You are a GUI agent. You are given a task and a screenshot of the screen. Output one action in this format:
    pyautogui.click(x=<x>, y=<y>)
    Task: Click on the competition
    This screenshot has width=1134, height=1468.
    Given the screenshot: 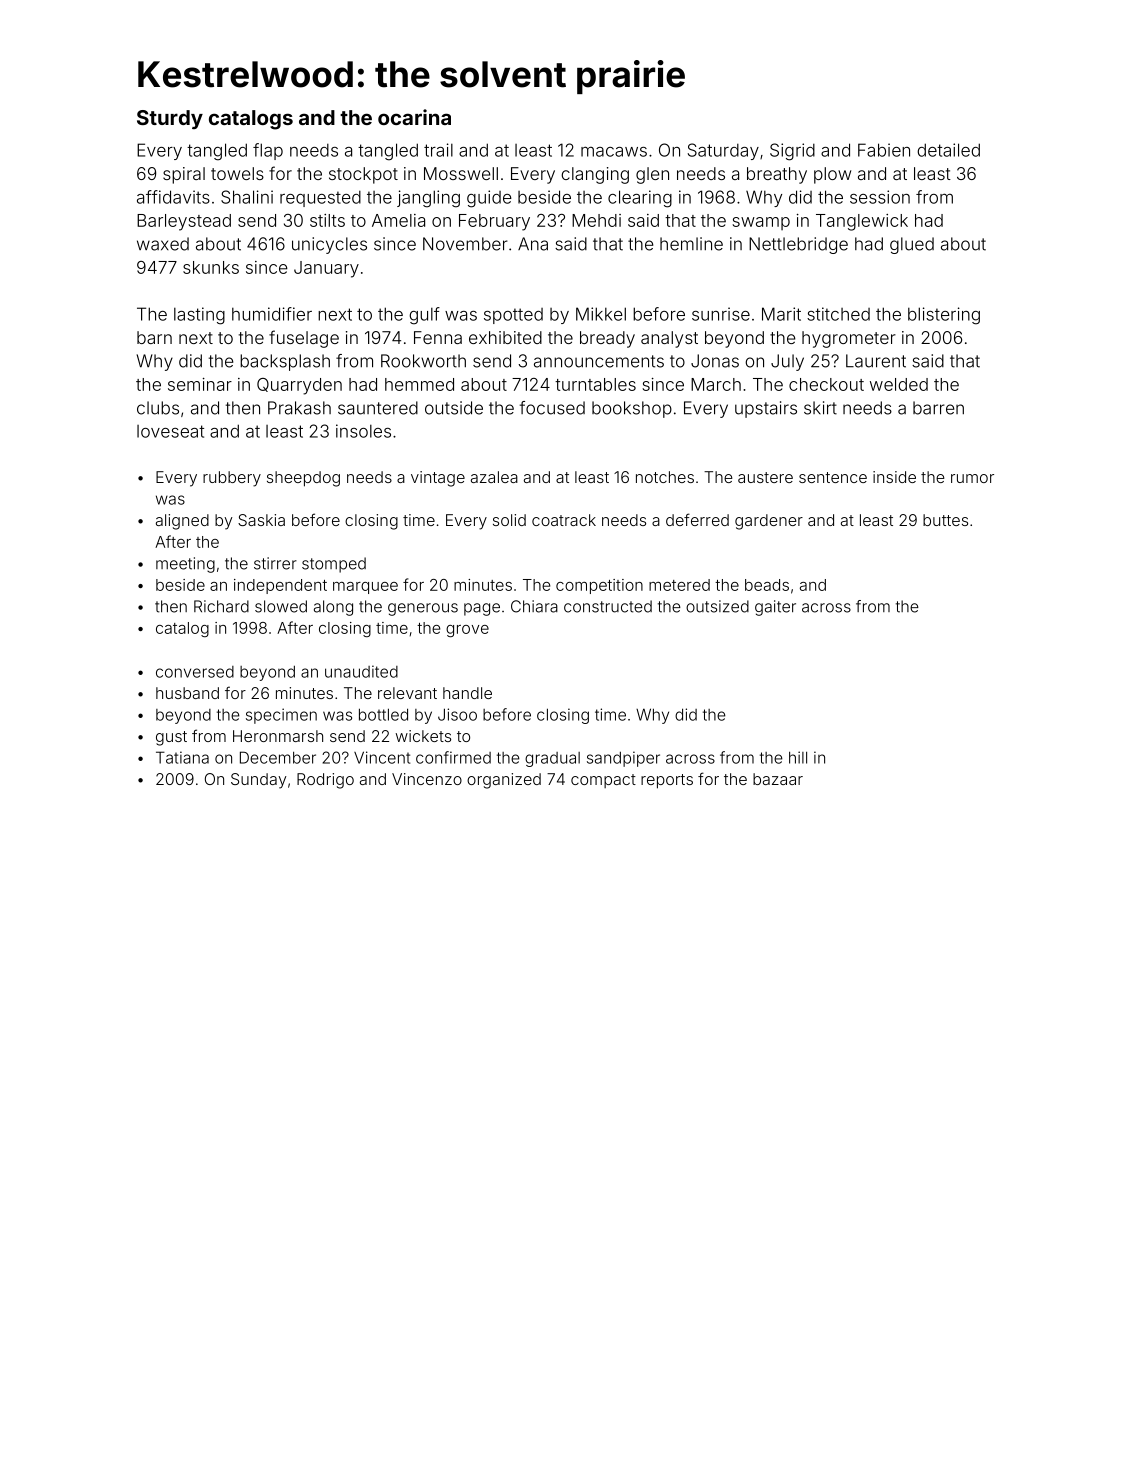 What is the action you would take?
    pyautogui.click(x=599, y=586)
